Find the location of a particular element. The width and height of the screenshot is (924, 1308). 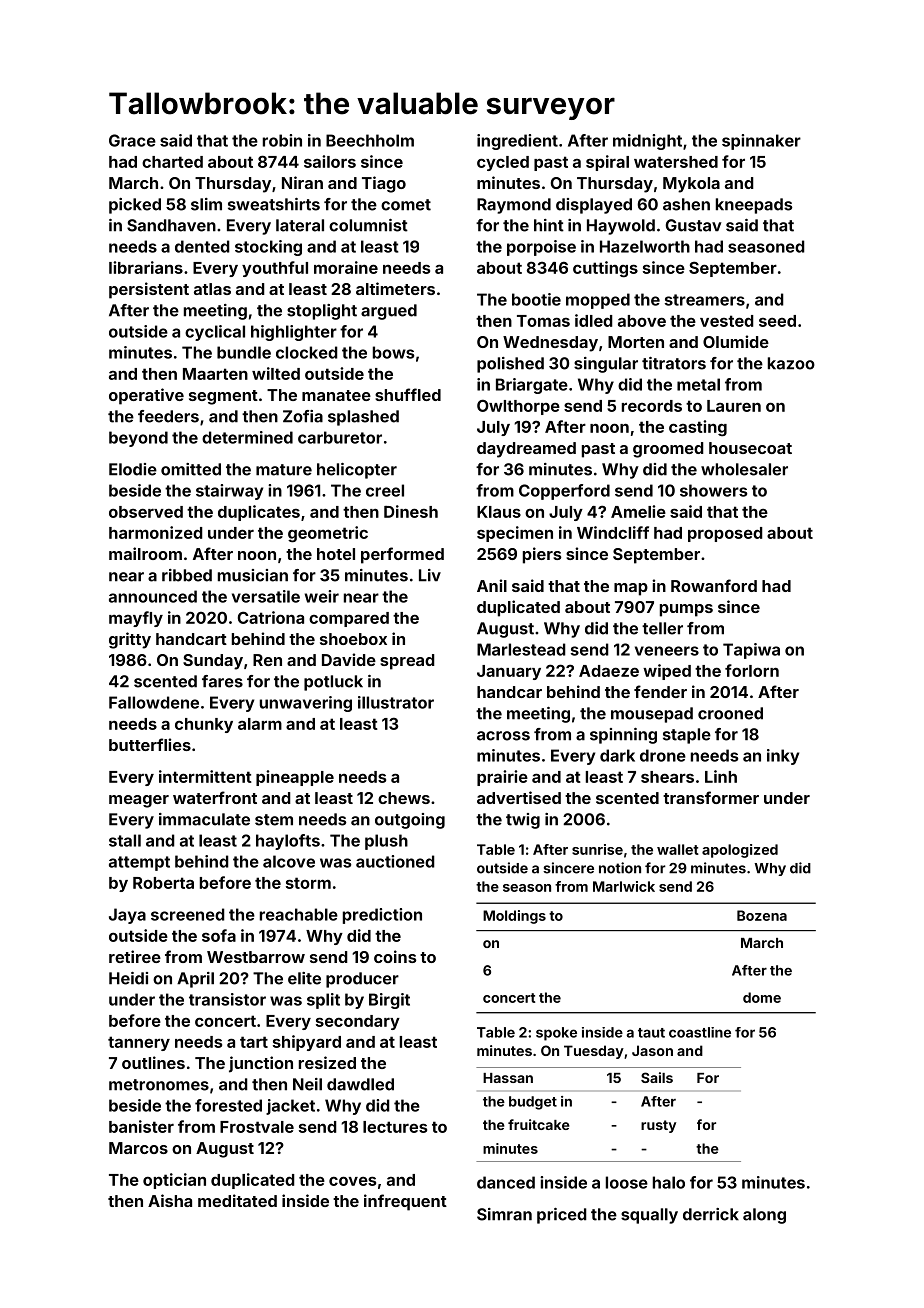

dawdled is located at coordinates (360, 1084).
